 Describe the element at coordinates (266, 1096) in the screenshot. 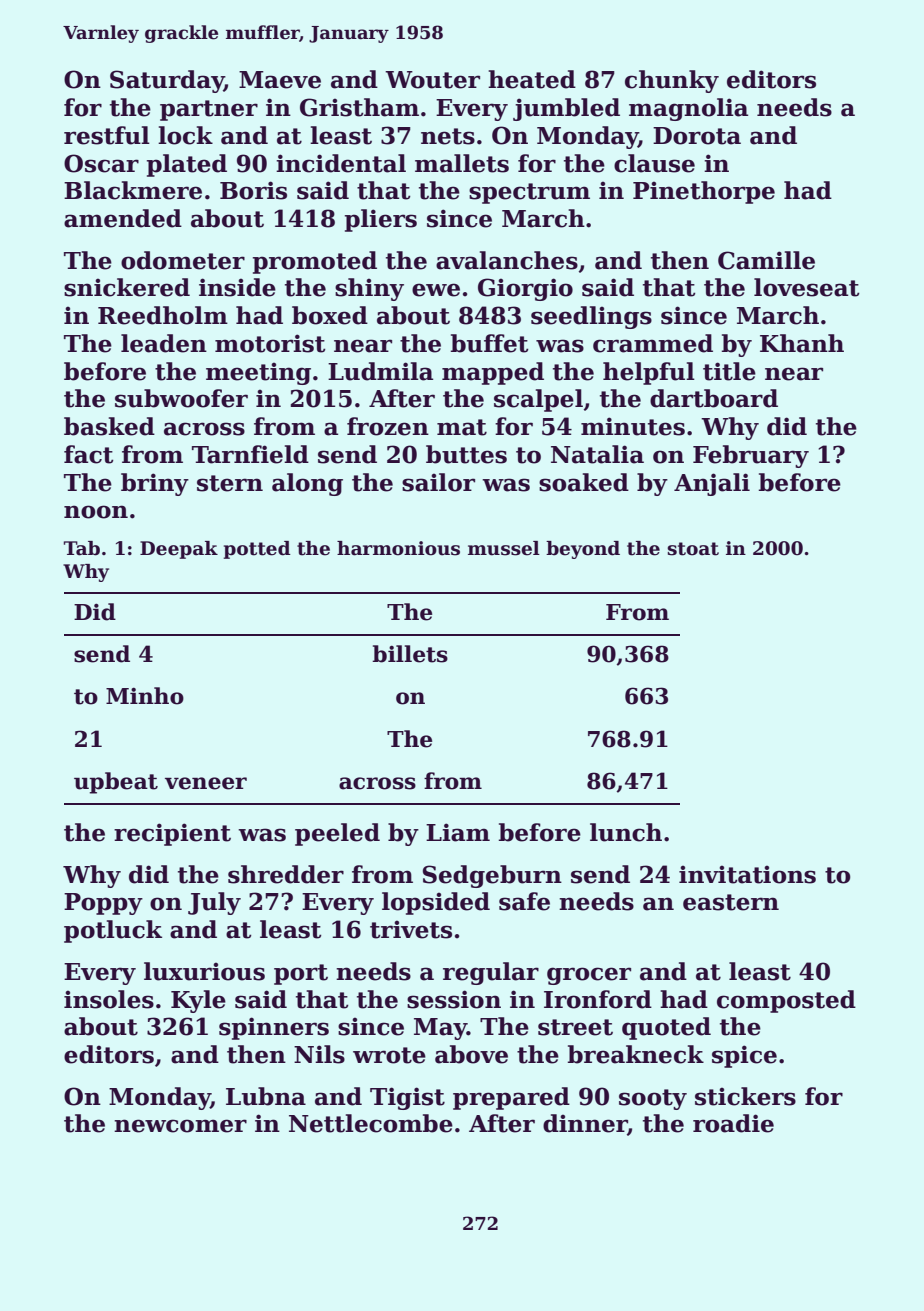

I see `Lubna` at that location.
